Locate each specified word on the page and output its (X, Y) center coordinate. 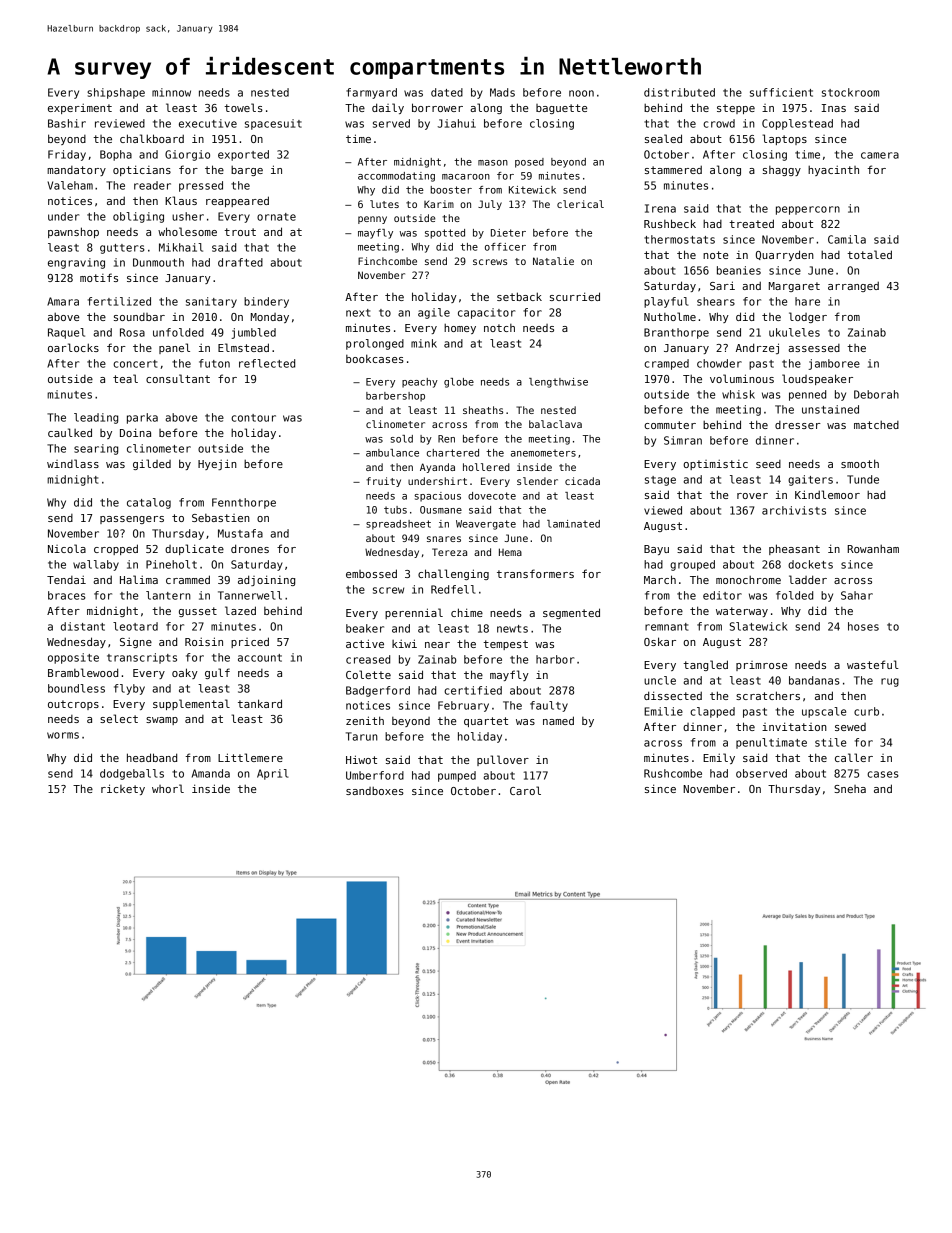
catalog (149, 503)
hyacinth (833, 170)
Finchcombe (387, 261)
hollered (486, 467)
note (715, 255)
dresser (798, 425)
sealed (663, 138)
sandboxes (375, 791)
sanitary (211, 302)
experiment (80, 108)
